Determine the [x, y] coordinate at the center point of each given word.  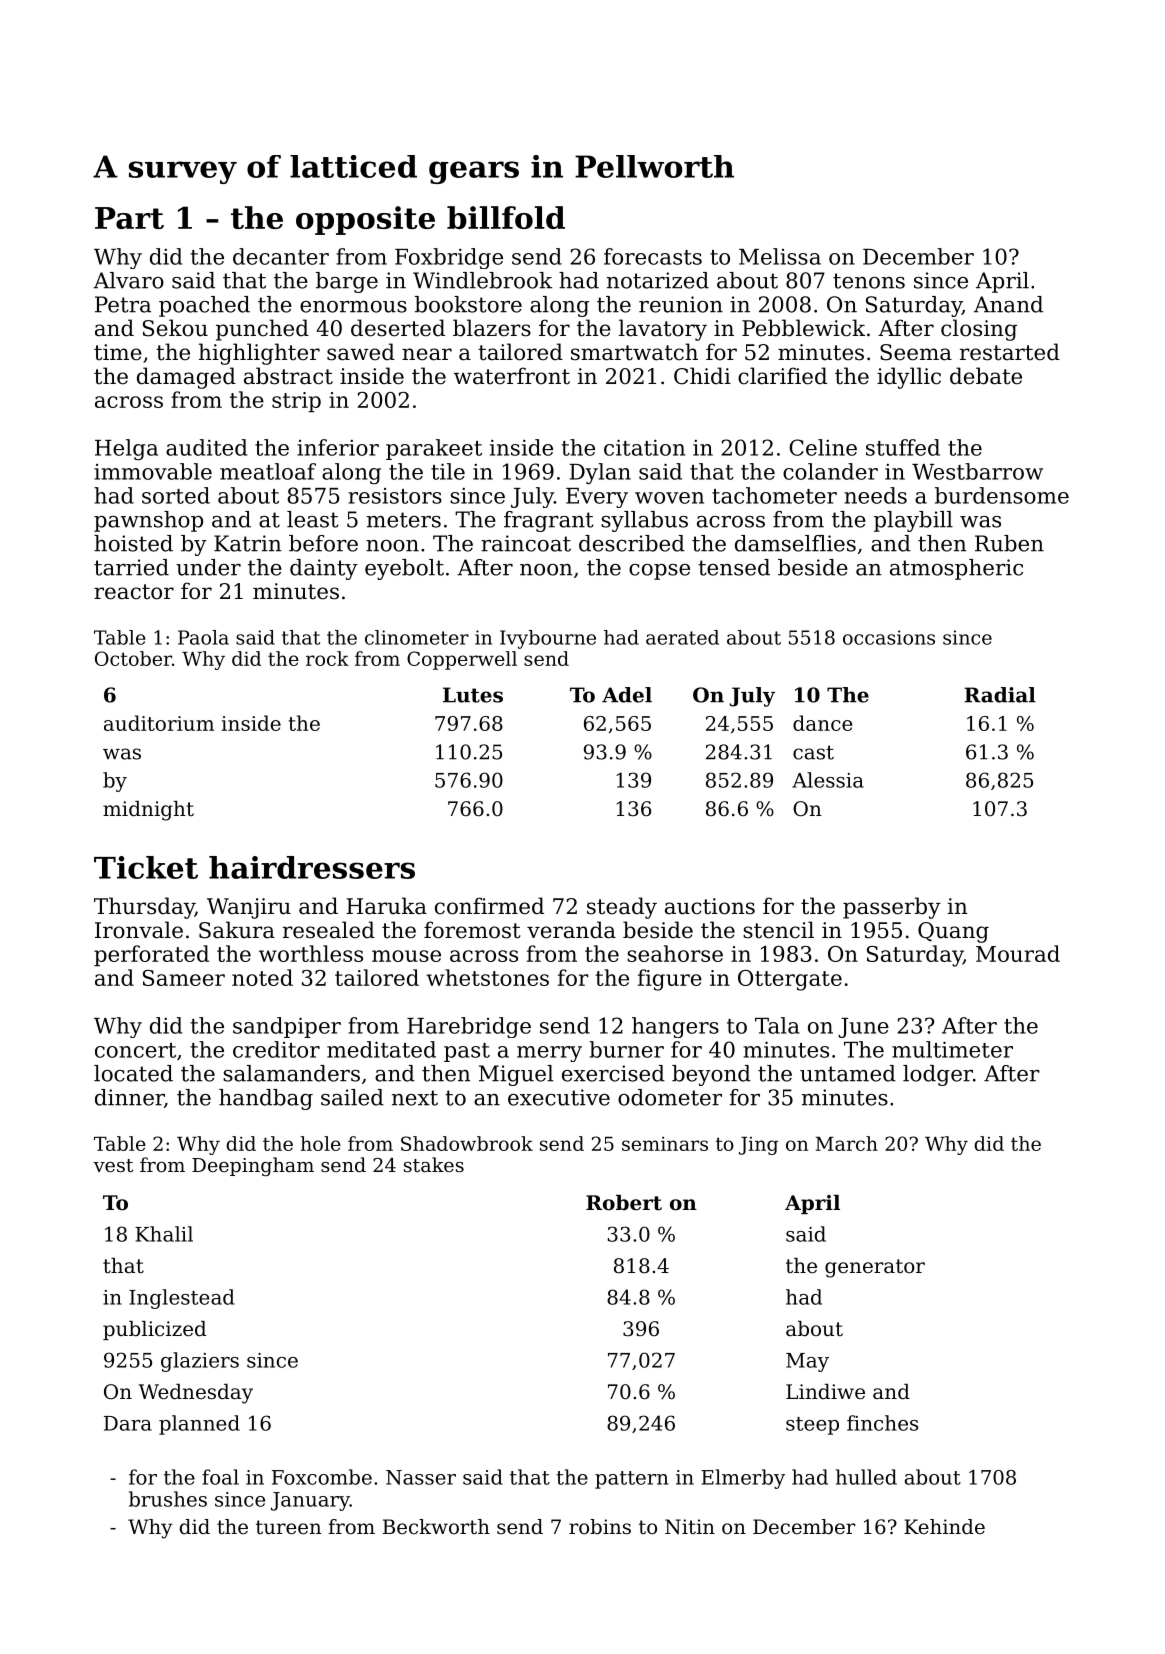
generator [875, 1268]
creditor [276, 1049]
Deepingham [253, 1166]
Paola [203, 637]
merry [549, 1054]
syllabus [644, 521]
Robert [624, 1203]
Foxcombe [322, 1477]
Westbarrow [977, 471]
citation [644, 447]
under [208, 567]
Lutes [473, 695]
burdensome [1002, 495]
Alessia [828, 780]
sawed [361, 352]
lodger [938, 1075]
